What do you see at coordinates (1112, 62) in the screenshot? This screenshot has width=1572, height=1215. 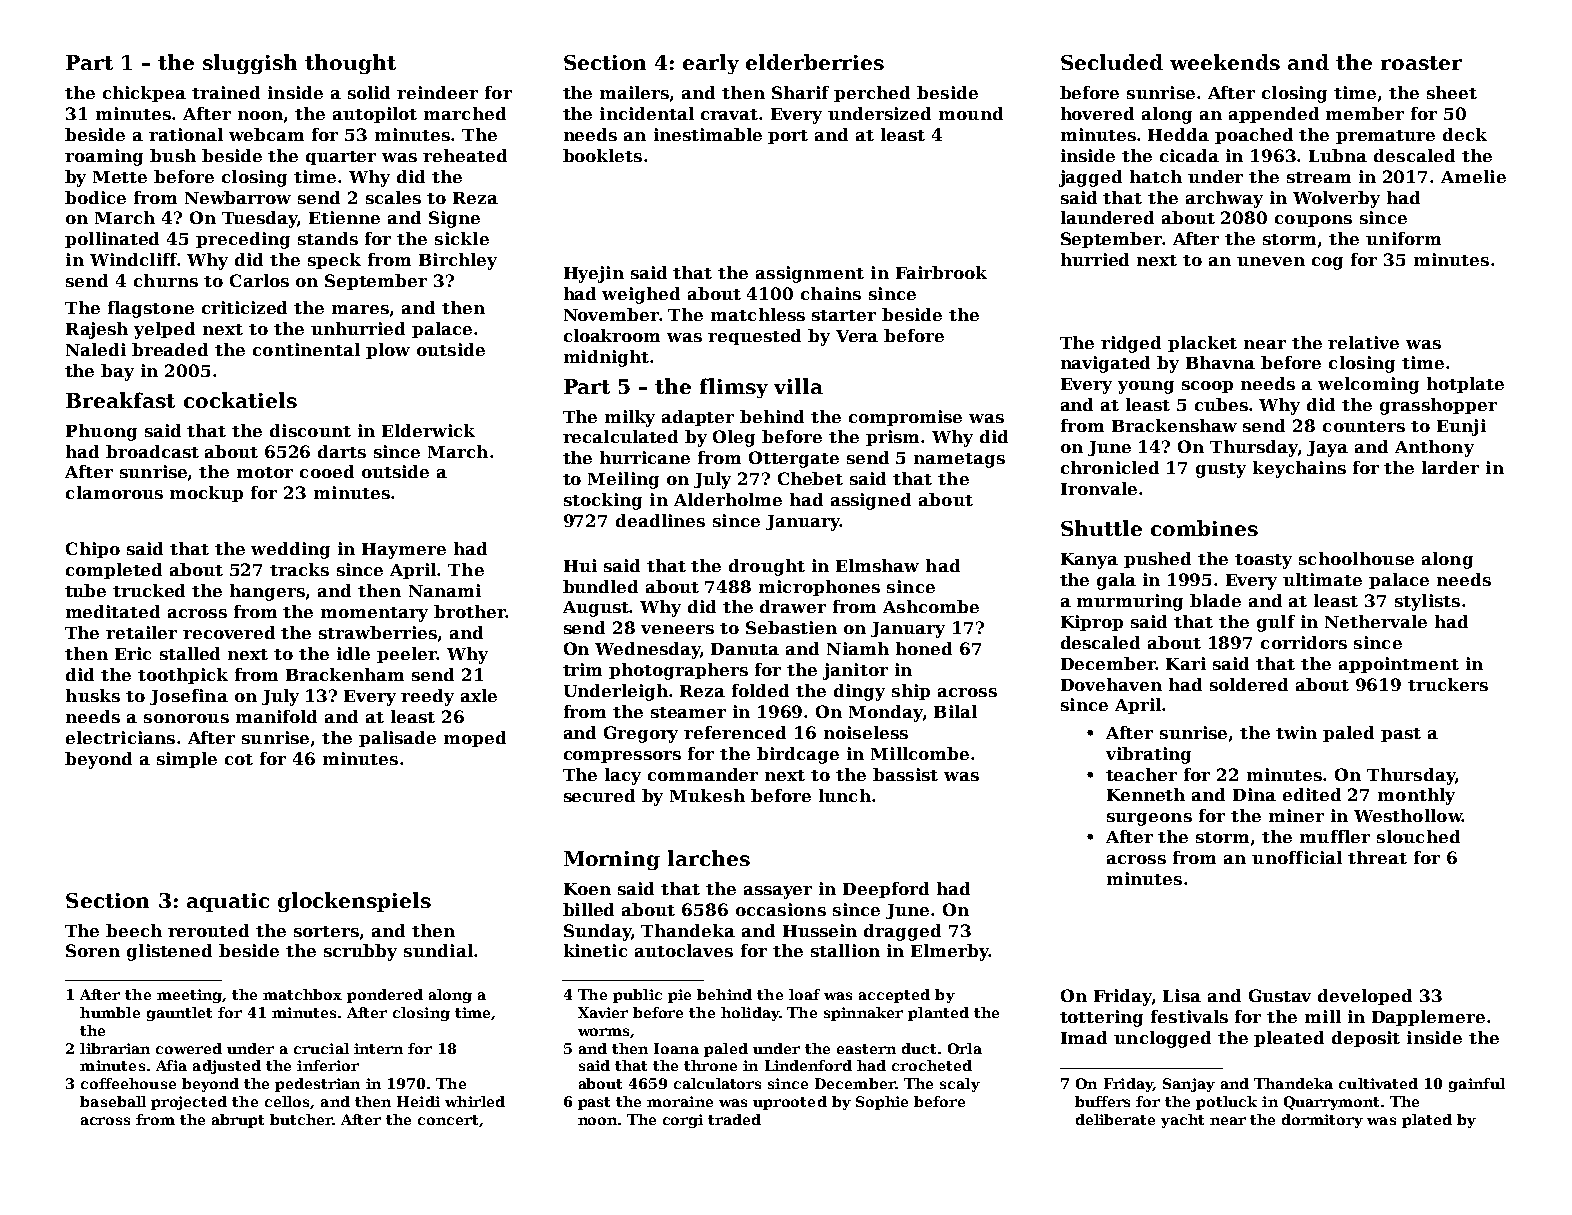 I see `Secluded` at bounding box center [1112, 62].
